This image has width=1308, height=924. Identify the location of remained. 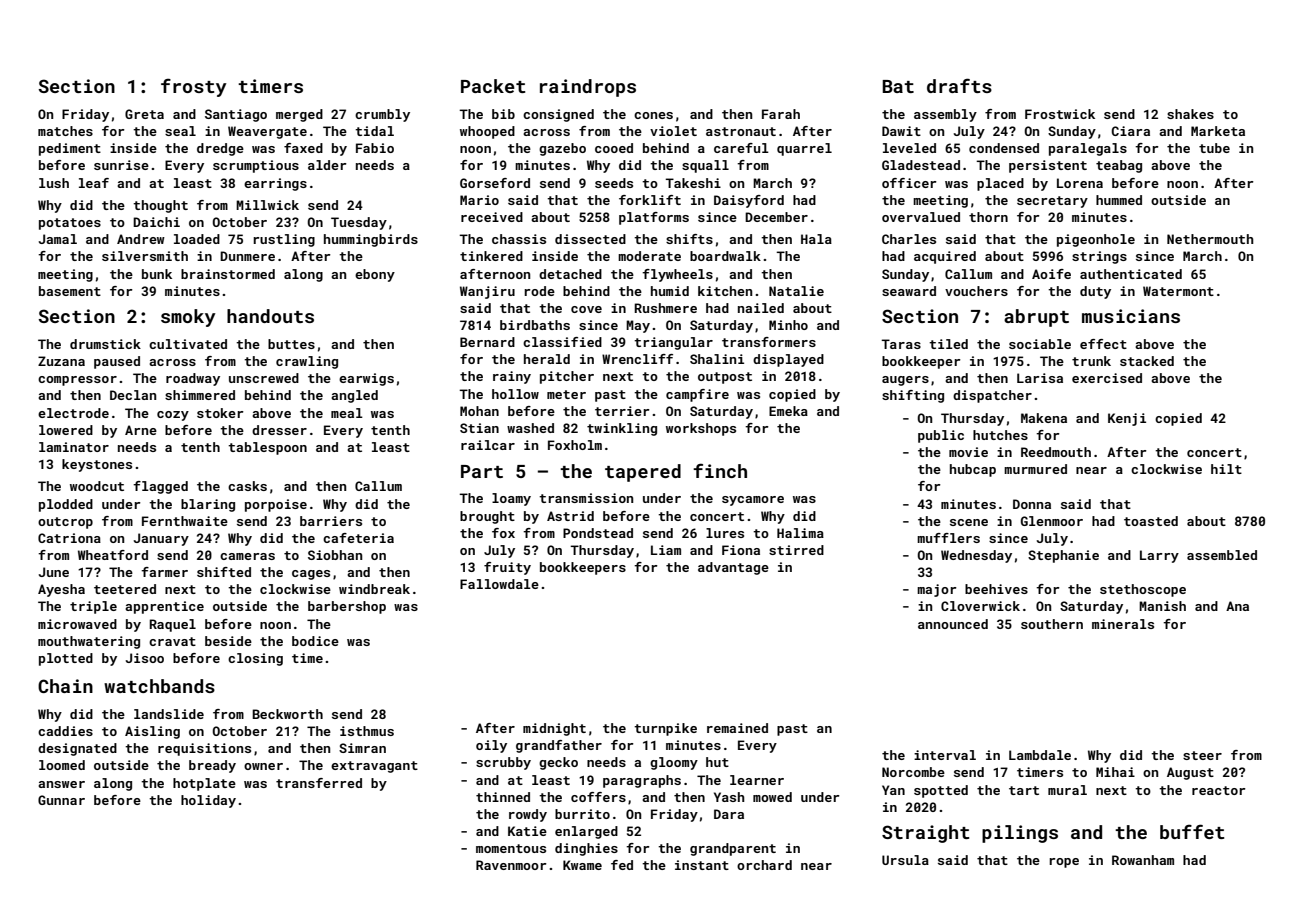
(737, 728).
